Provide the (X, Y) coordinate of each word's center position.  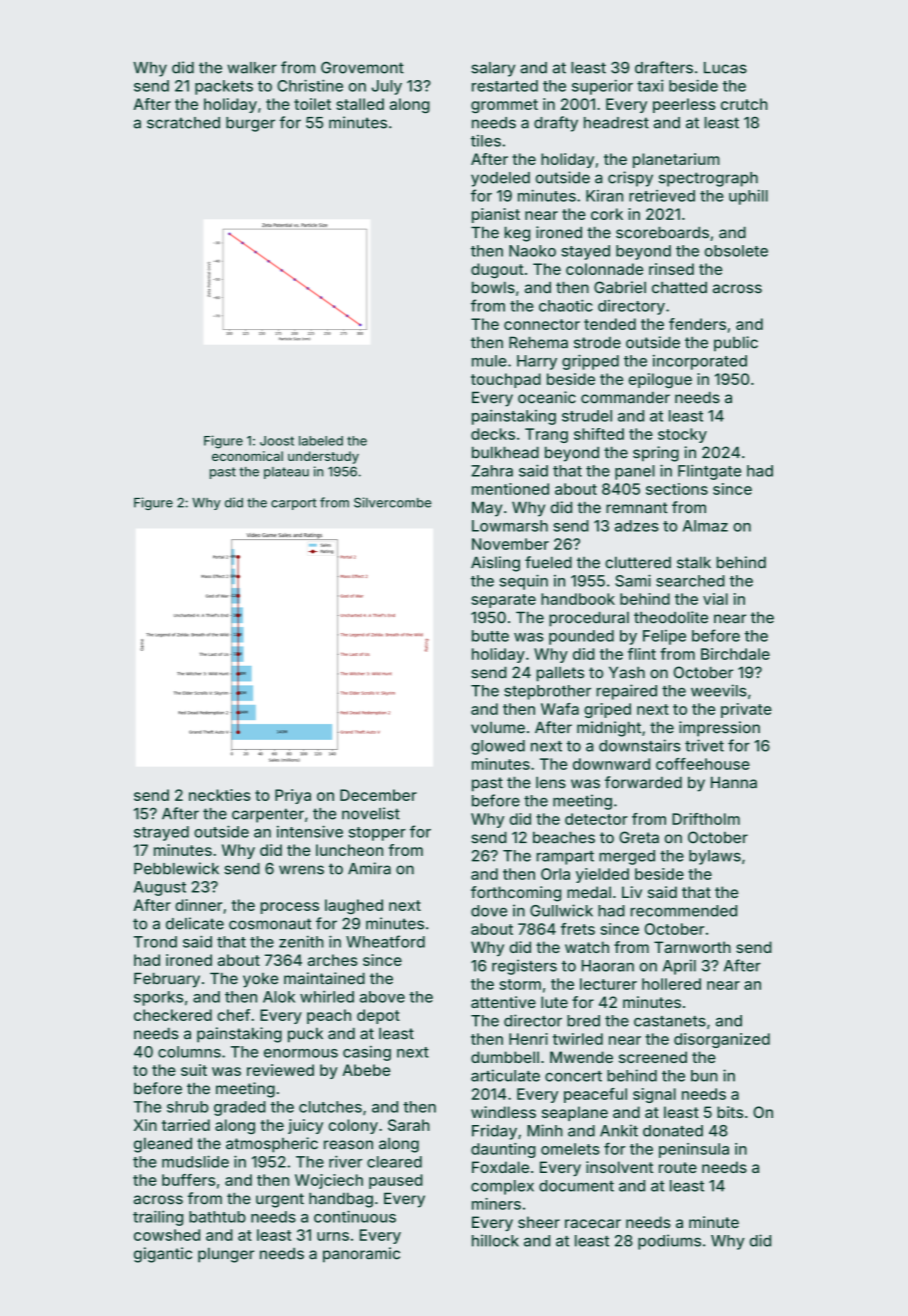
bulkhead (505, 452)
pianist (496, 215)
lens (551, 782)
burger (250, 124)
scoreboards (662, 232)
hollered (671, 984)
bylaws (715, 857)
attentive (503, 1002)
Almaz (705, 526)
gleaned (163, 1145)
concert (573, 1076)
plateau (286, 473)
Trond (155, 942)
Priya (293, 796)
